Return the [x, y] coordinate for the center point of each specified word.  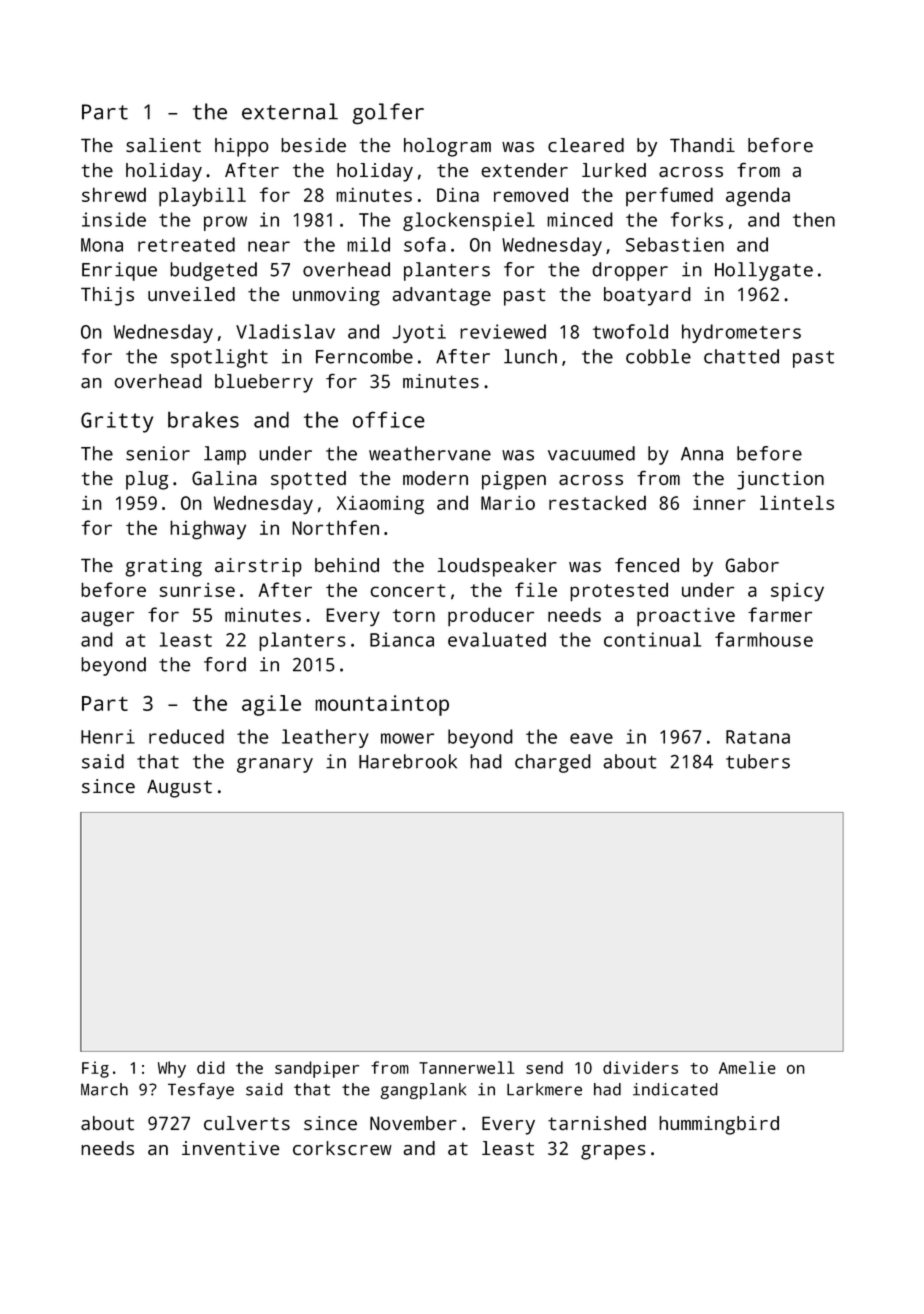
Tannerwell [466, 1067]
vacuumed [591, 453]
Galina [224, 478]
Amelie [747, 1067]
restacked [597, 502]
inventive [231, 1148]
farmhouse [764, 639]
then [814, 219]
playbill [202, 197]
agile [271, 705]
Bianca [402, 639]
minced [580, 219]
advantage [441, 296]
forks [697, 219]
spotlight [219, 358]
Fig [95, 1069]
